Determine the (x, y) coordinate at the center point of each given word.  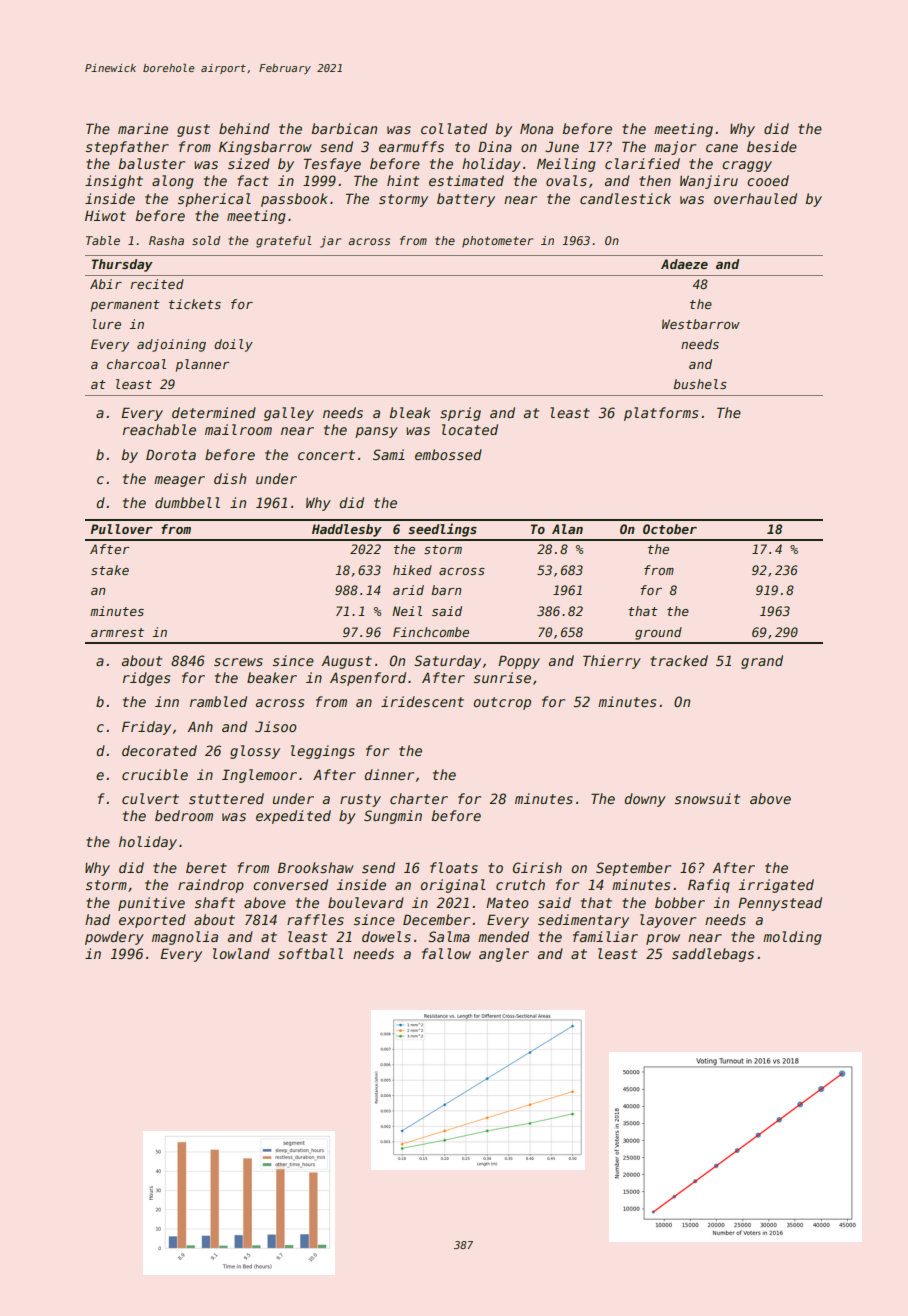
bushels (700, 384)
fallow (446, 953)
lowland (241, 953)
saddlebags (713, 955)
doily (233, 345)
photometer (497, 242)
